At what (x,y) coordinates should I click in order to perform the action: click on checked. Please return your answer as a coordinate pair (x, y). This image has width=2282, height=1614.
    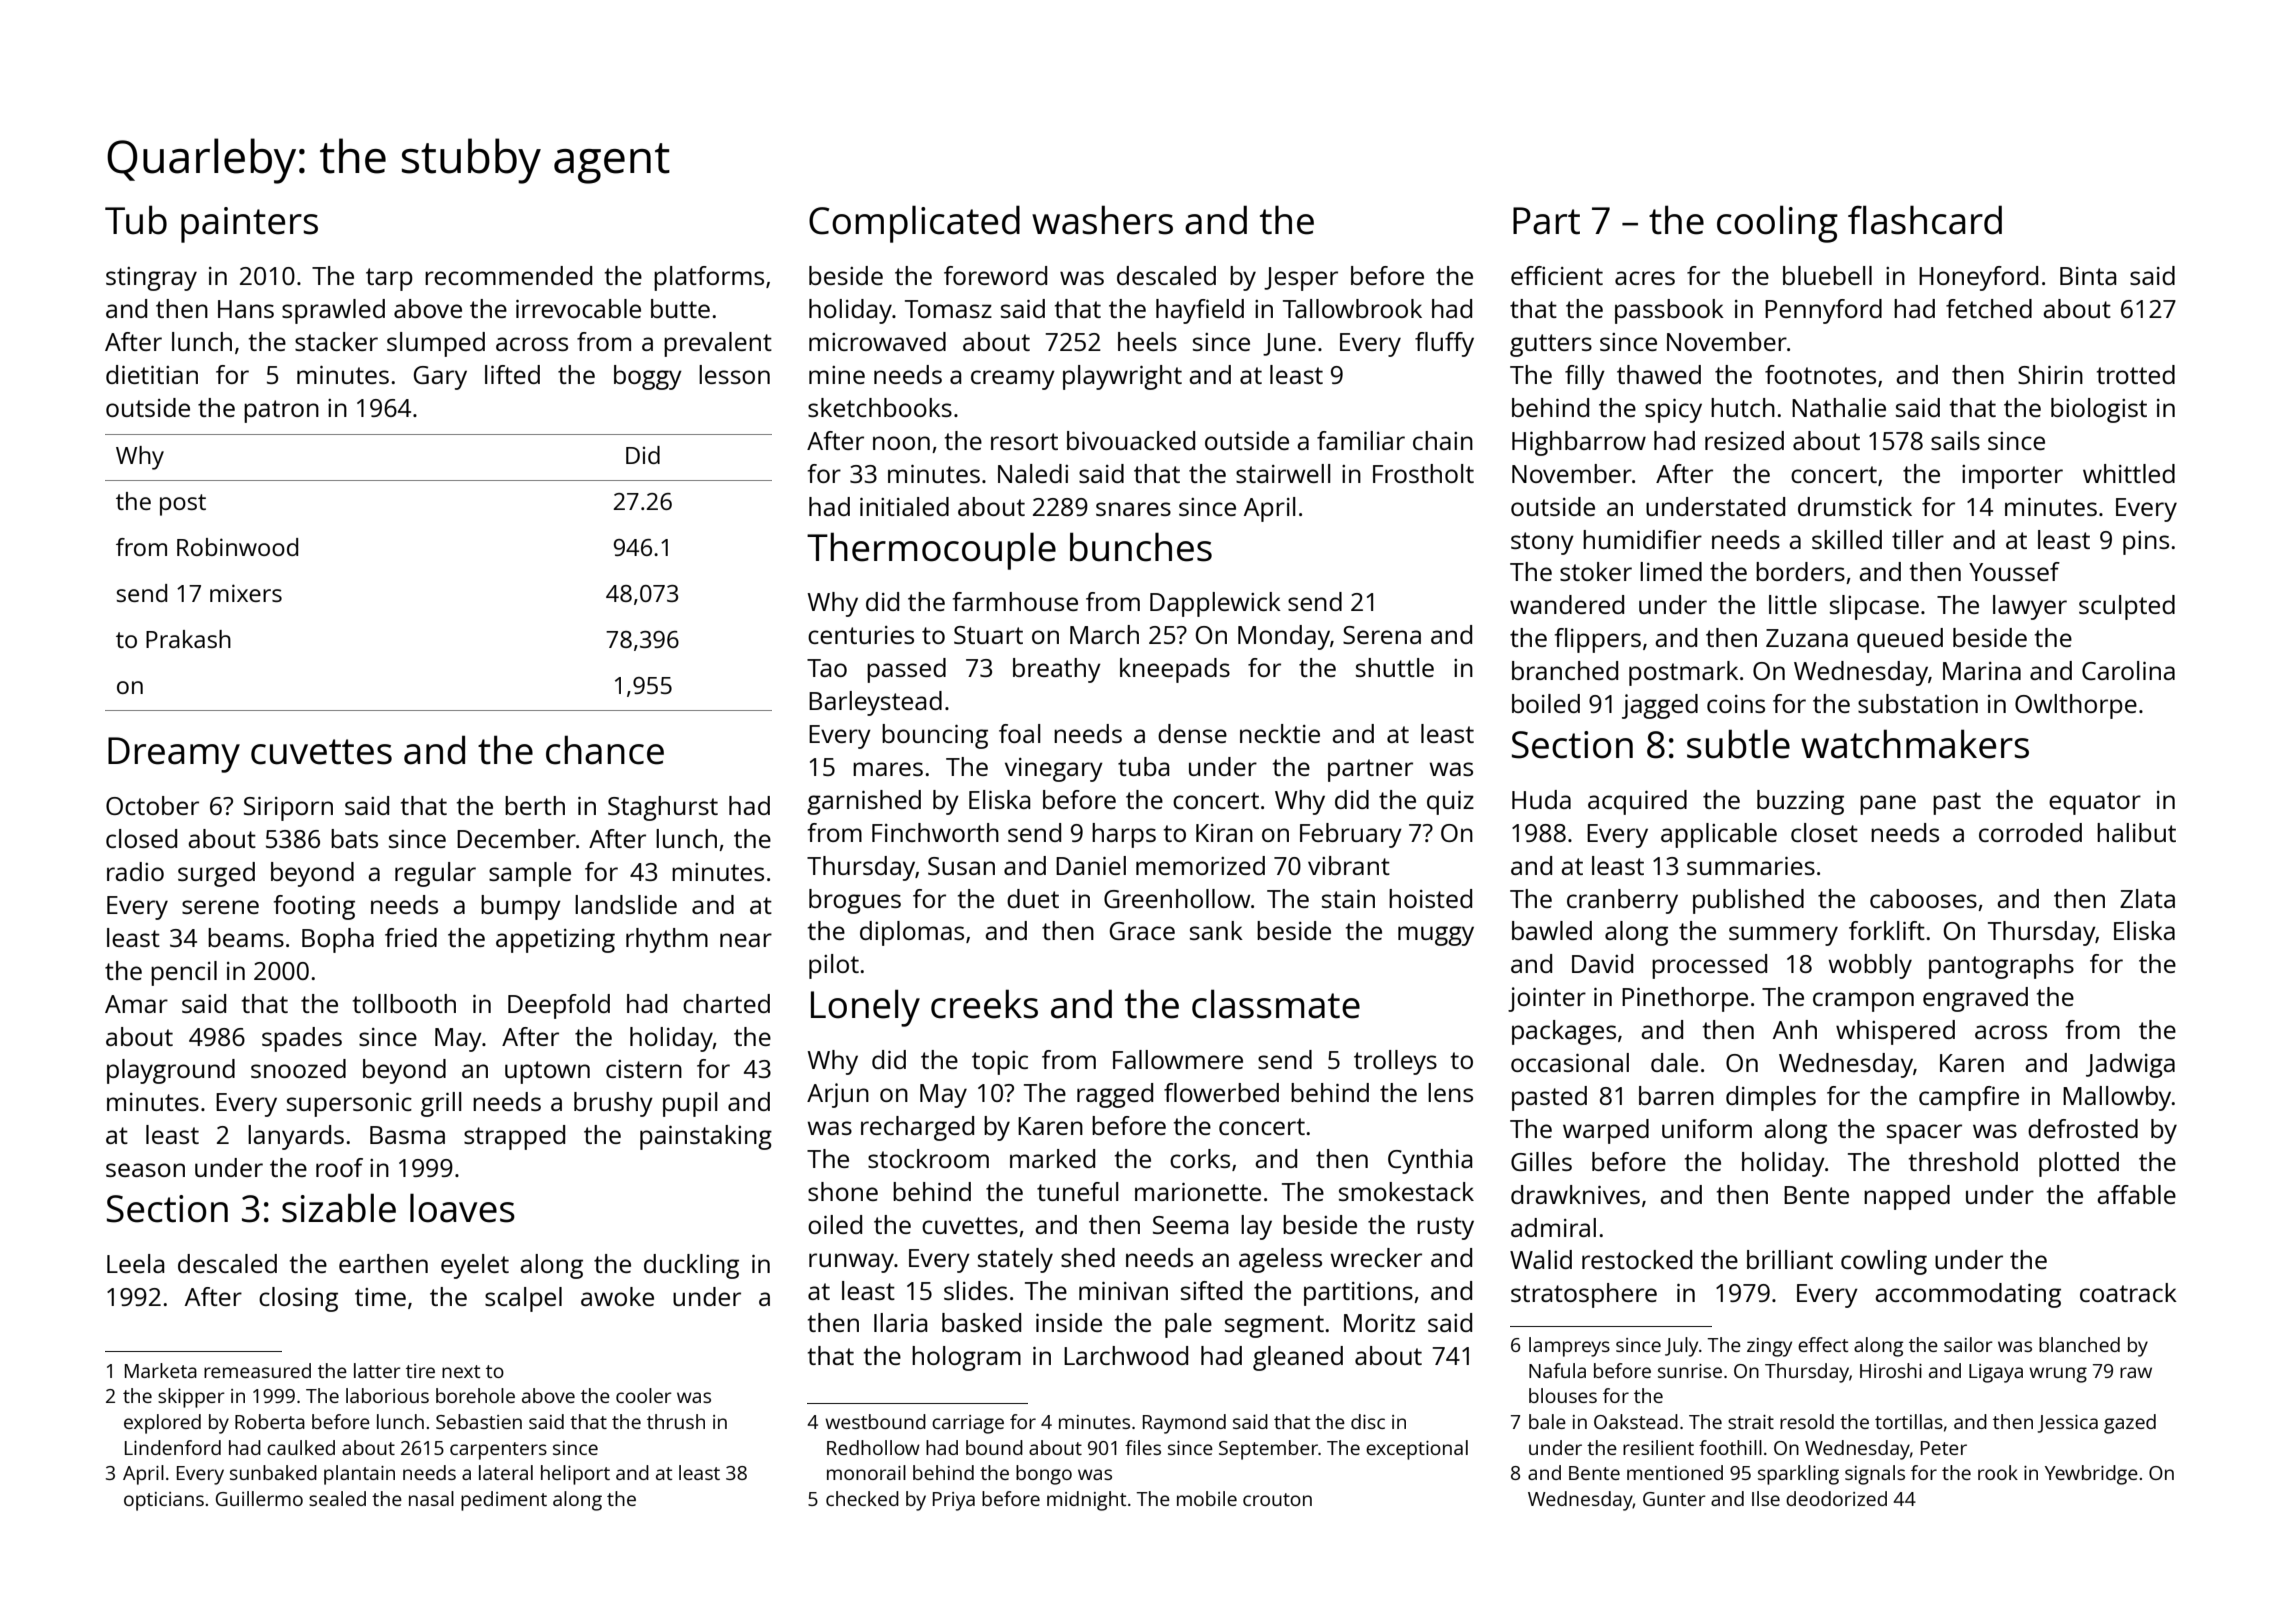
    Looking at the image, I should click on (862, 1498).
